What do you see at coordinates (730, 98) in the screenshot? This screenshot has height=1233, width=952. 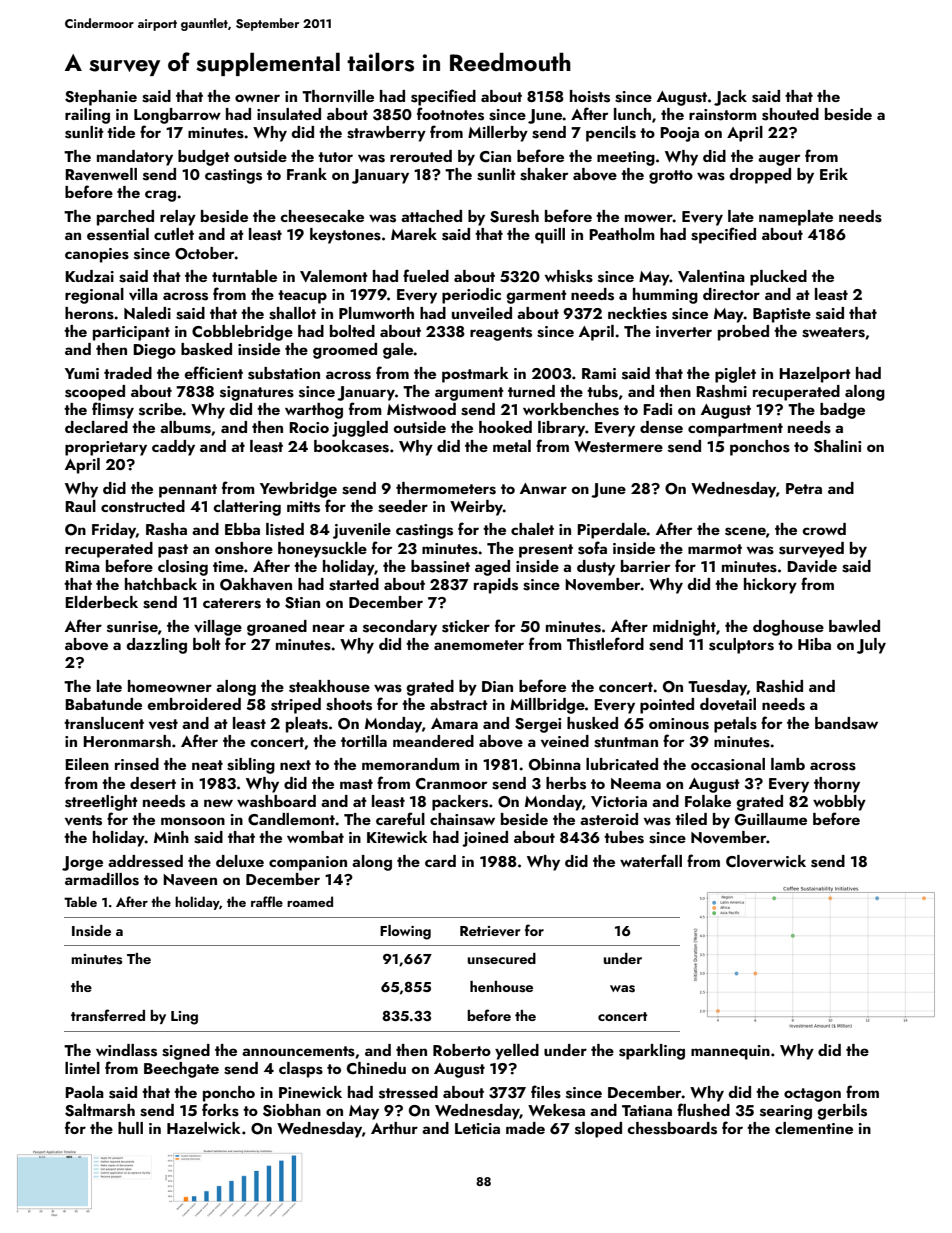 I see `Jack` at bounding box center [730, 98].
